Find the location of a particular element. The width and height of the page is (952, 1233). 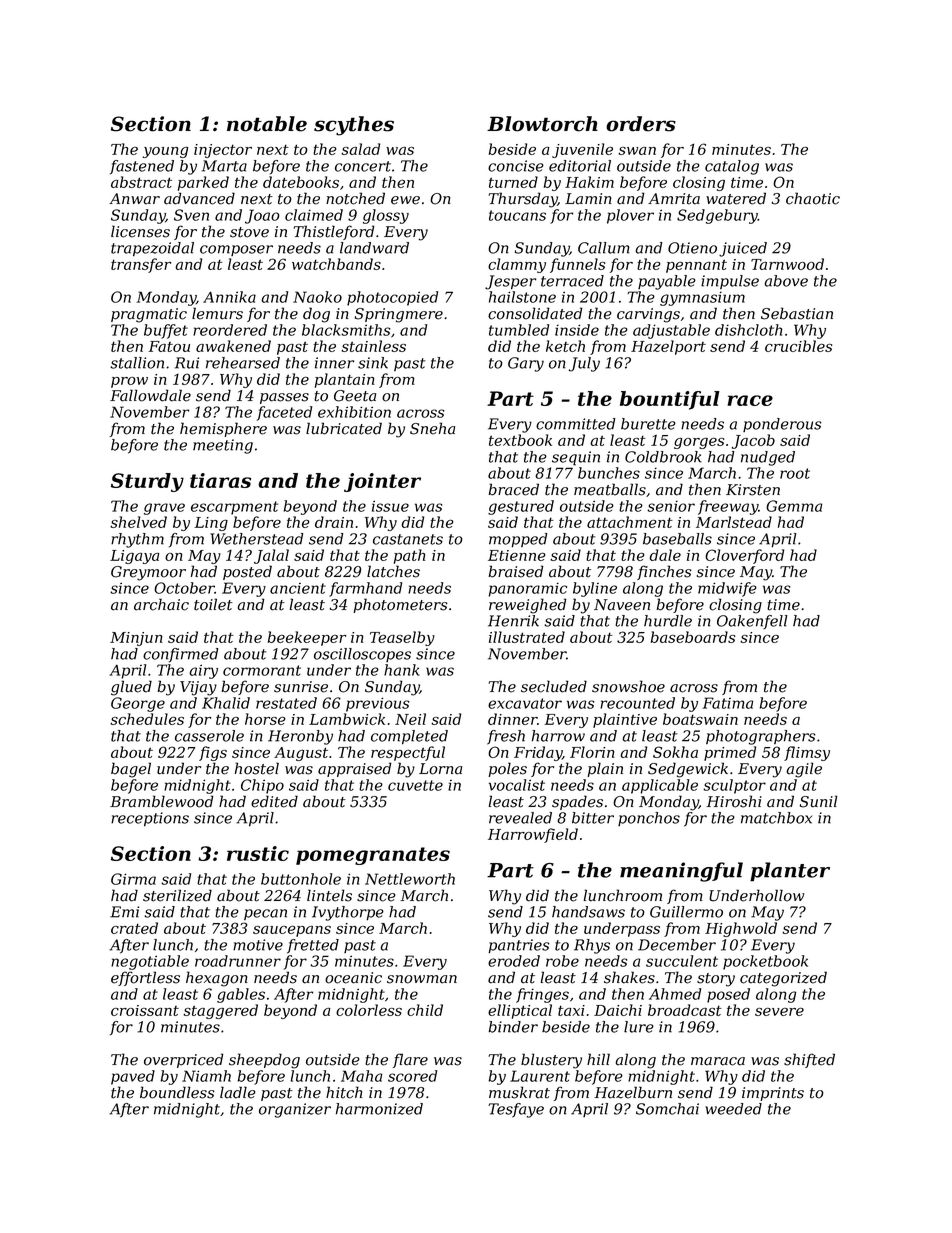

catalog is located at coordinates (732, 167).
